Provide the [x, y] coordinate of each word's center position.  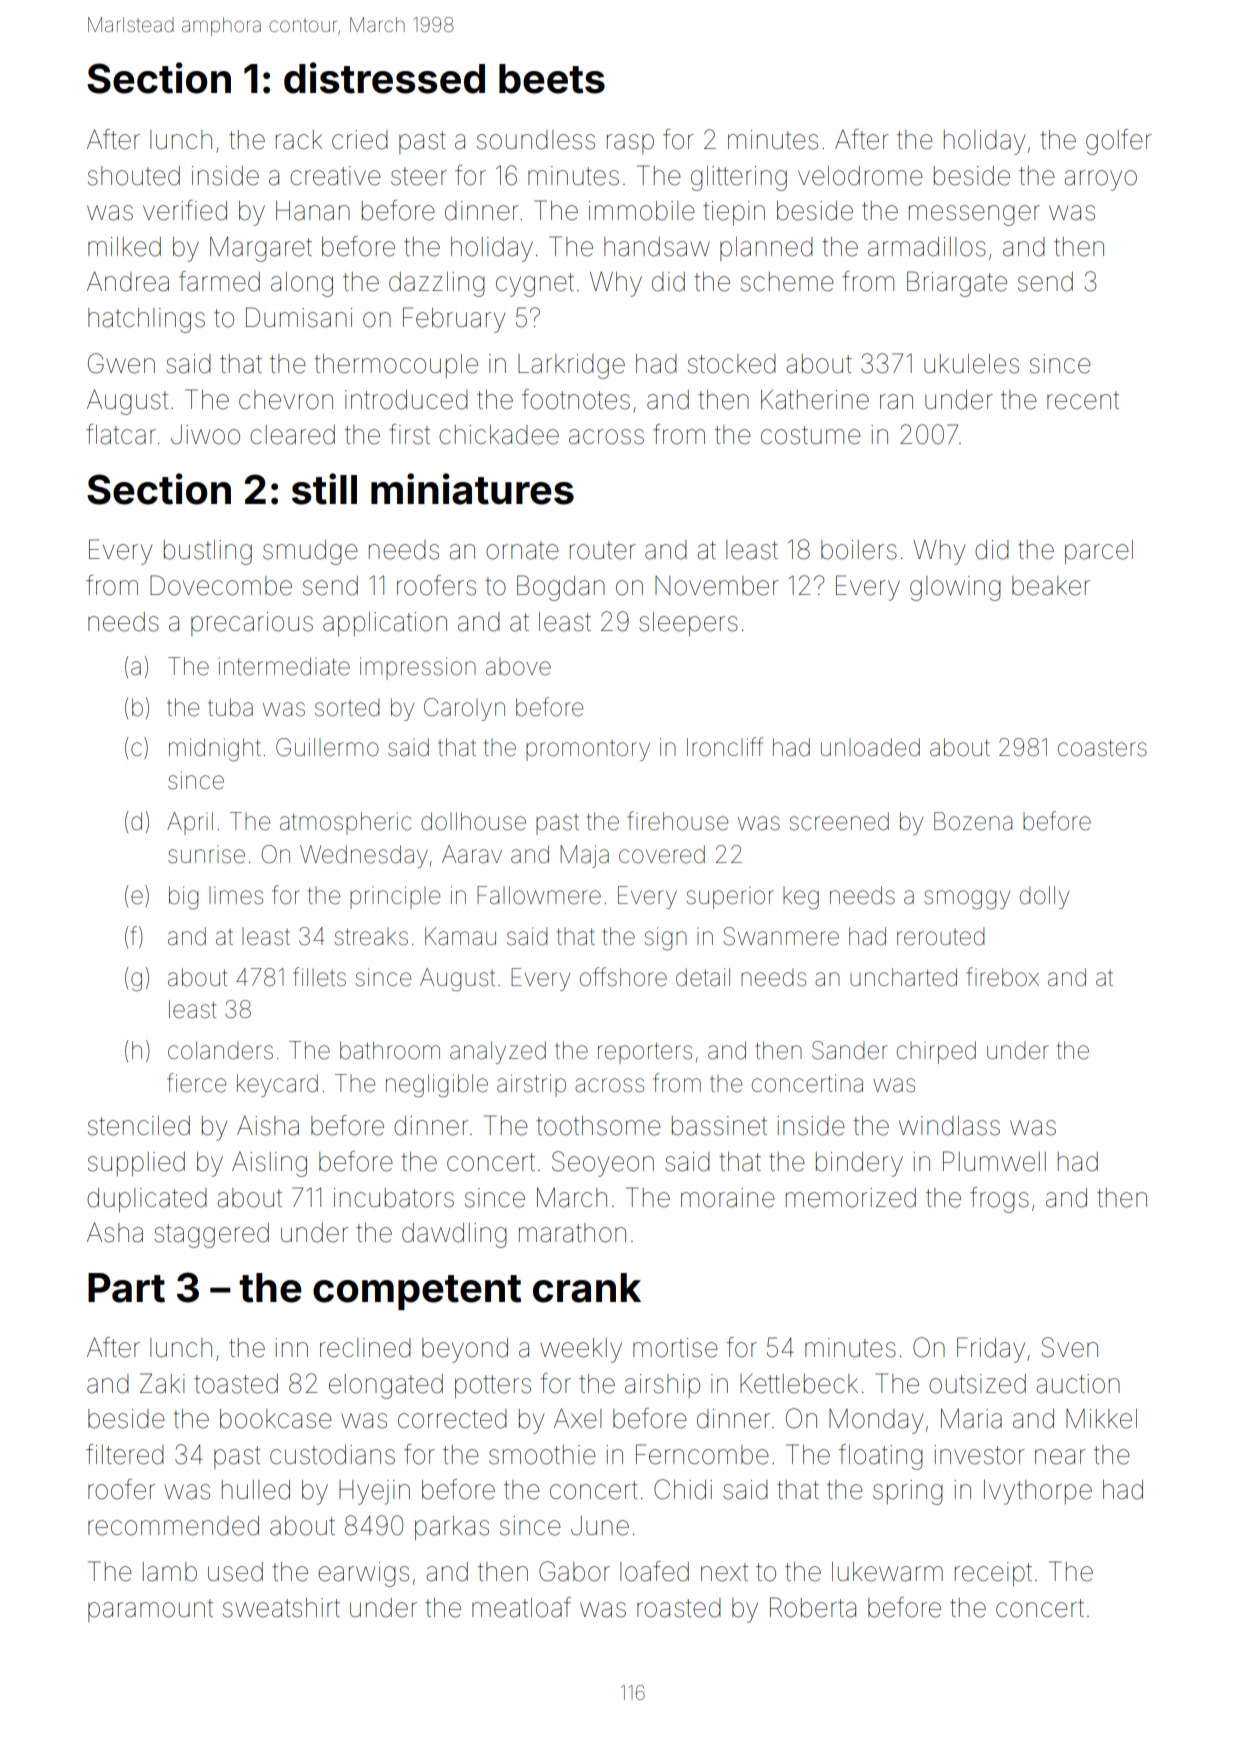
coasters [1102, 748]
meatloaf [521, 1607]
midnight [215, 750]
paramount [150, 1610]
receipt [993, 1574]
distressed [384, 78]
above [518, 667]
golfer [1119, 142]
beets [552, 79]
